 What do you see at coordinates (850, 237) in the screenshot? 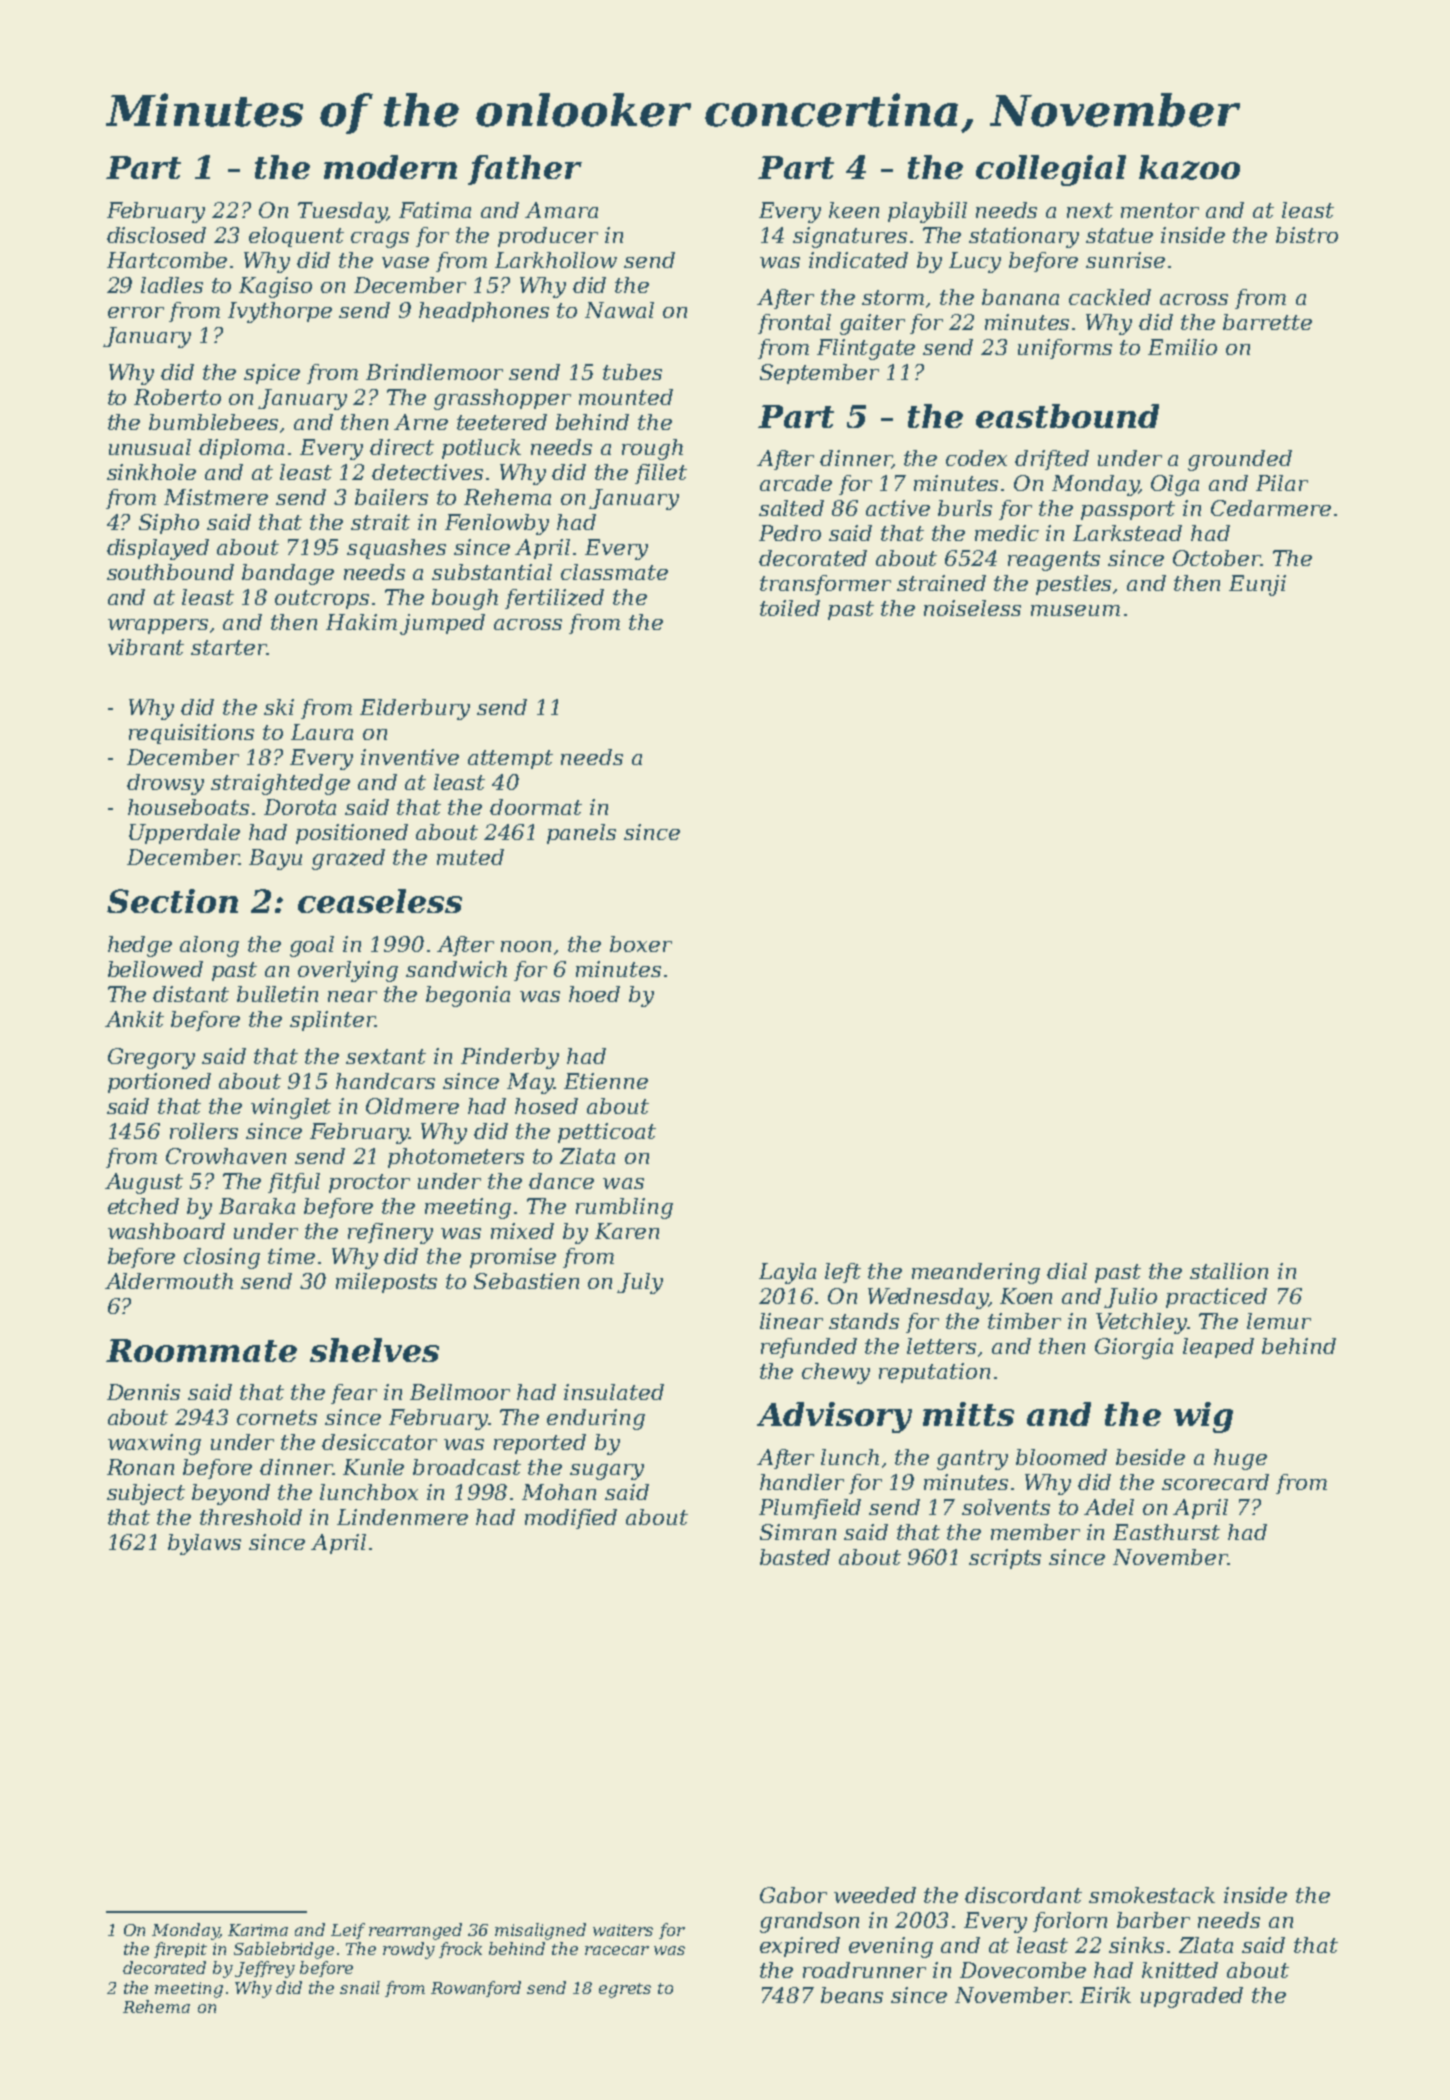
I see `signatures` at bounding box center [850, 237].
